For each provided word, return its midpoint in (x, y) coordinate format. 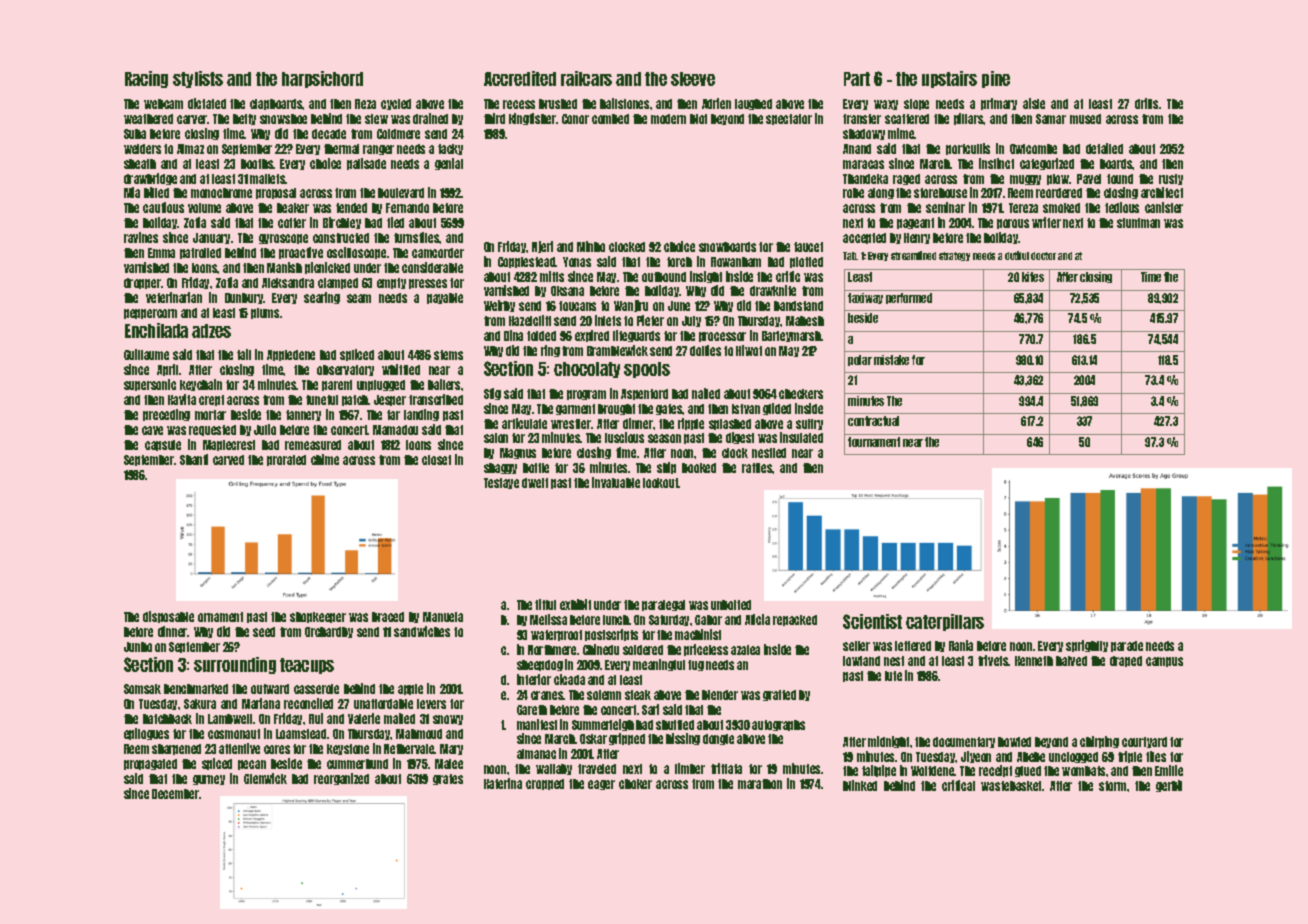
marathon (760, 784)
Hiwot (749, 350)
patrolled (200, 253)
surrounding (235, 665)
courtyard (1144, 742)
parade (1127, 646)
